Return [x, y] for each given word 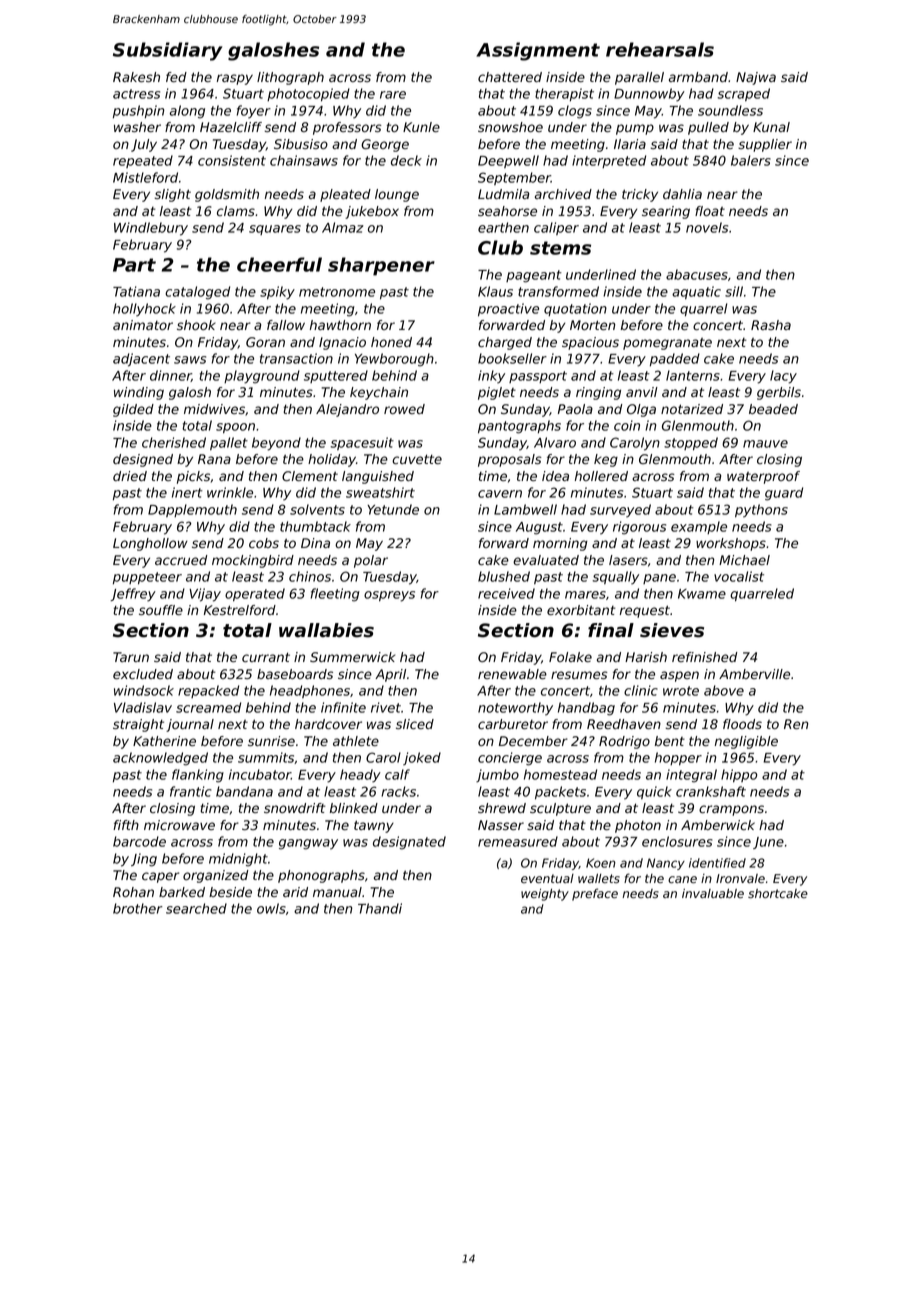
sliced [415, 724]
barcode [139, 841]
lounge [397, 195]
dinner [170, 376]
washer [137, 127]
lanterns [693, 375]
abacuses [697, 274]
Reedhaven [624, 724]
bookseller [512, 358]
